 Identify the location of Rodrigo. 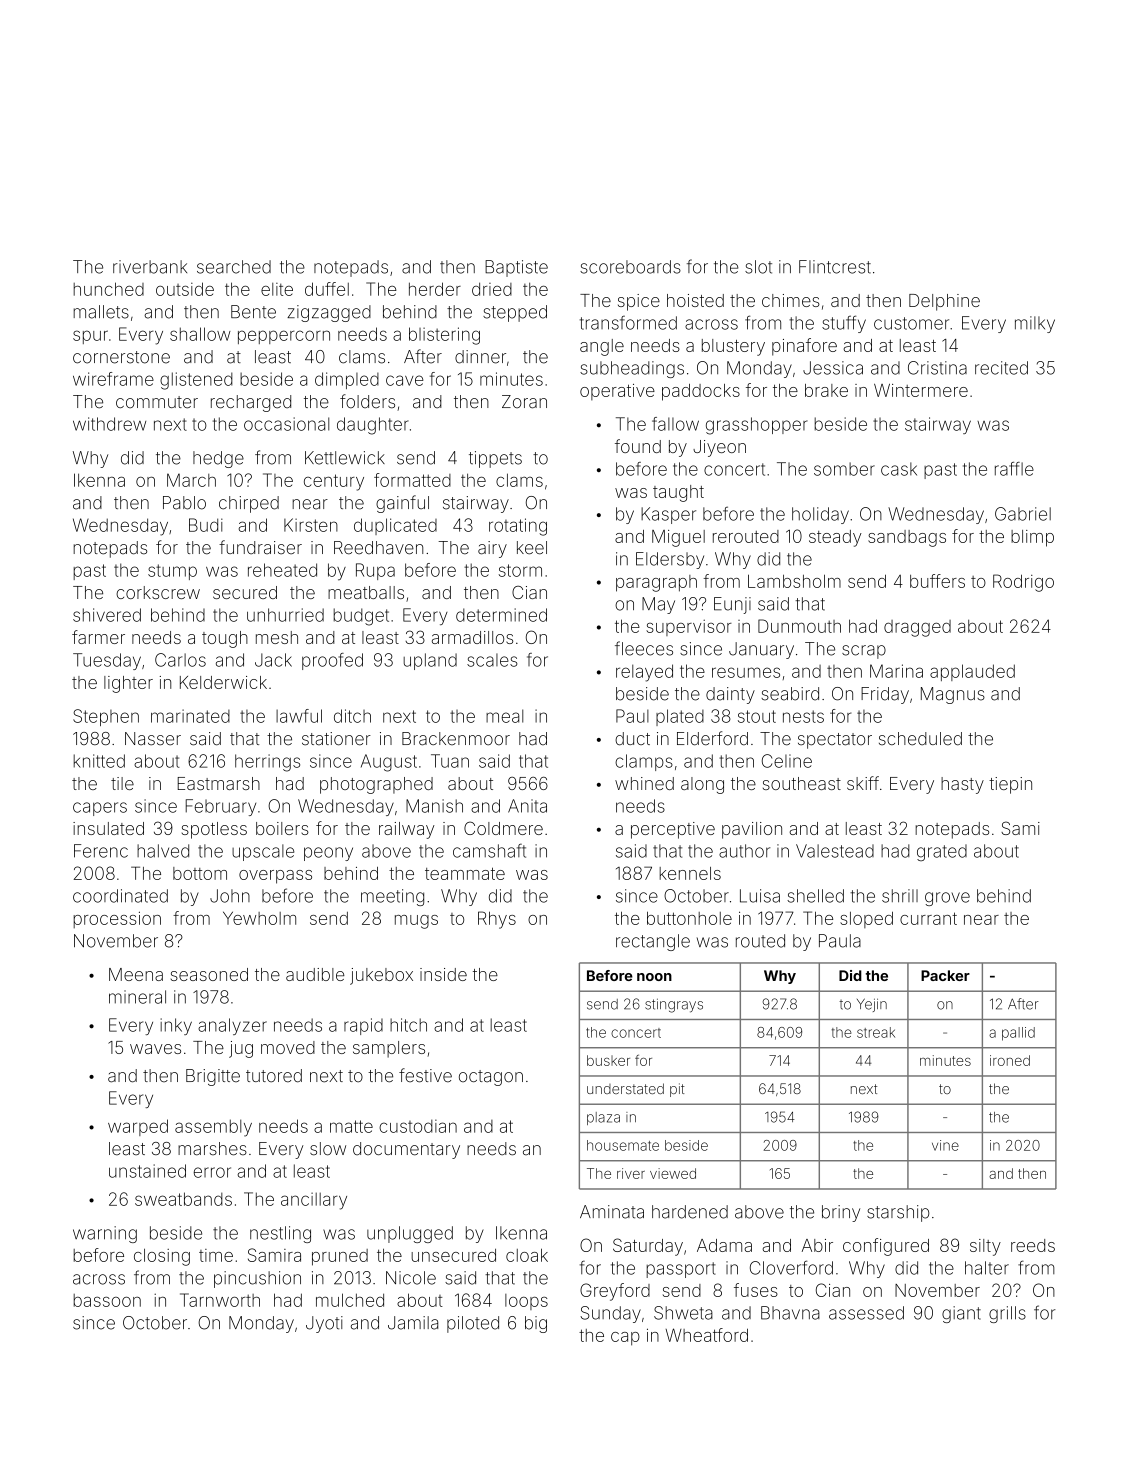
(1023, 583).
